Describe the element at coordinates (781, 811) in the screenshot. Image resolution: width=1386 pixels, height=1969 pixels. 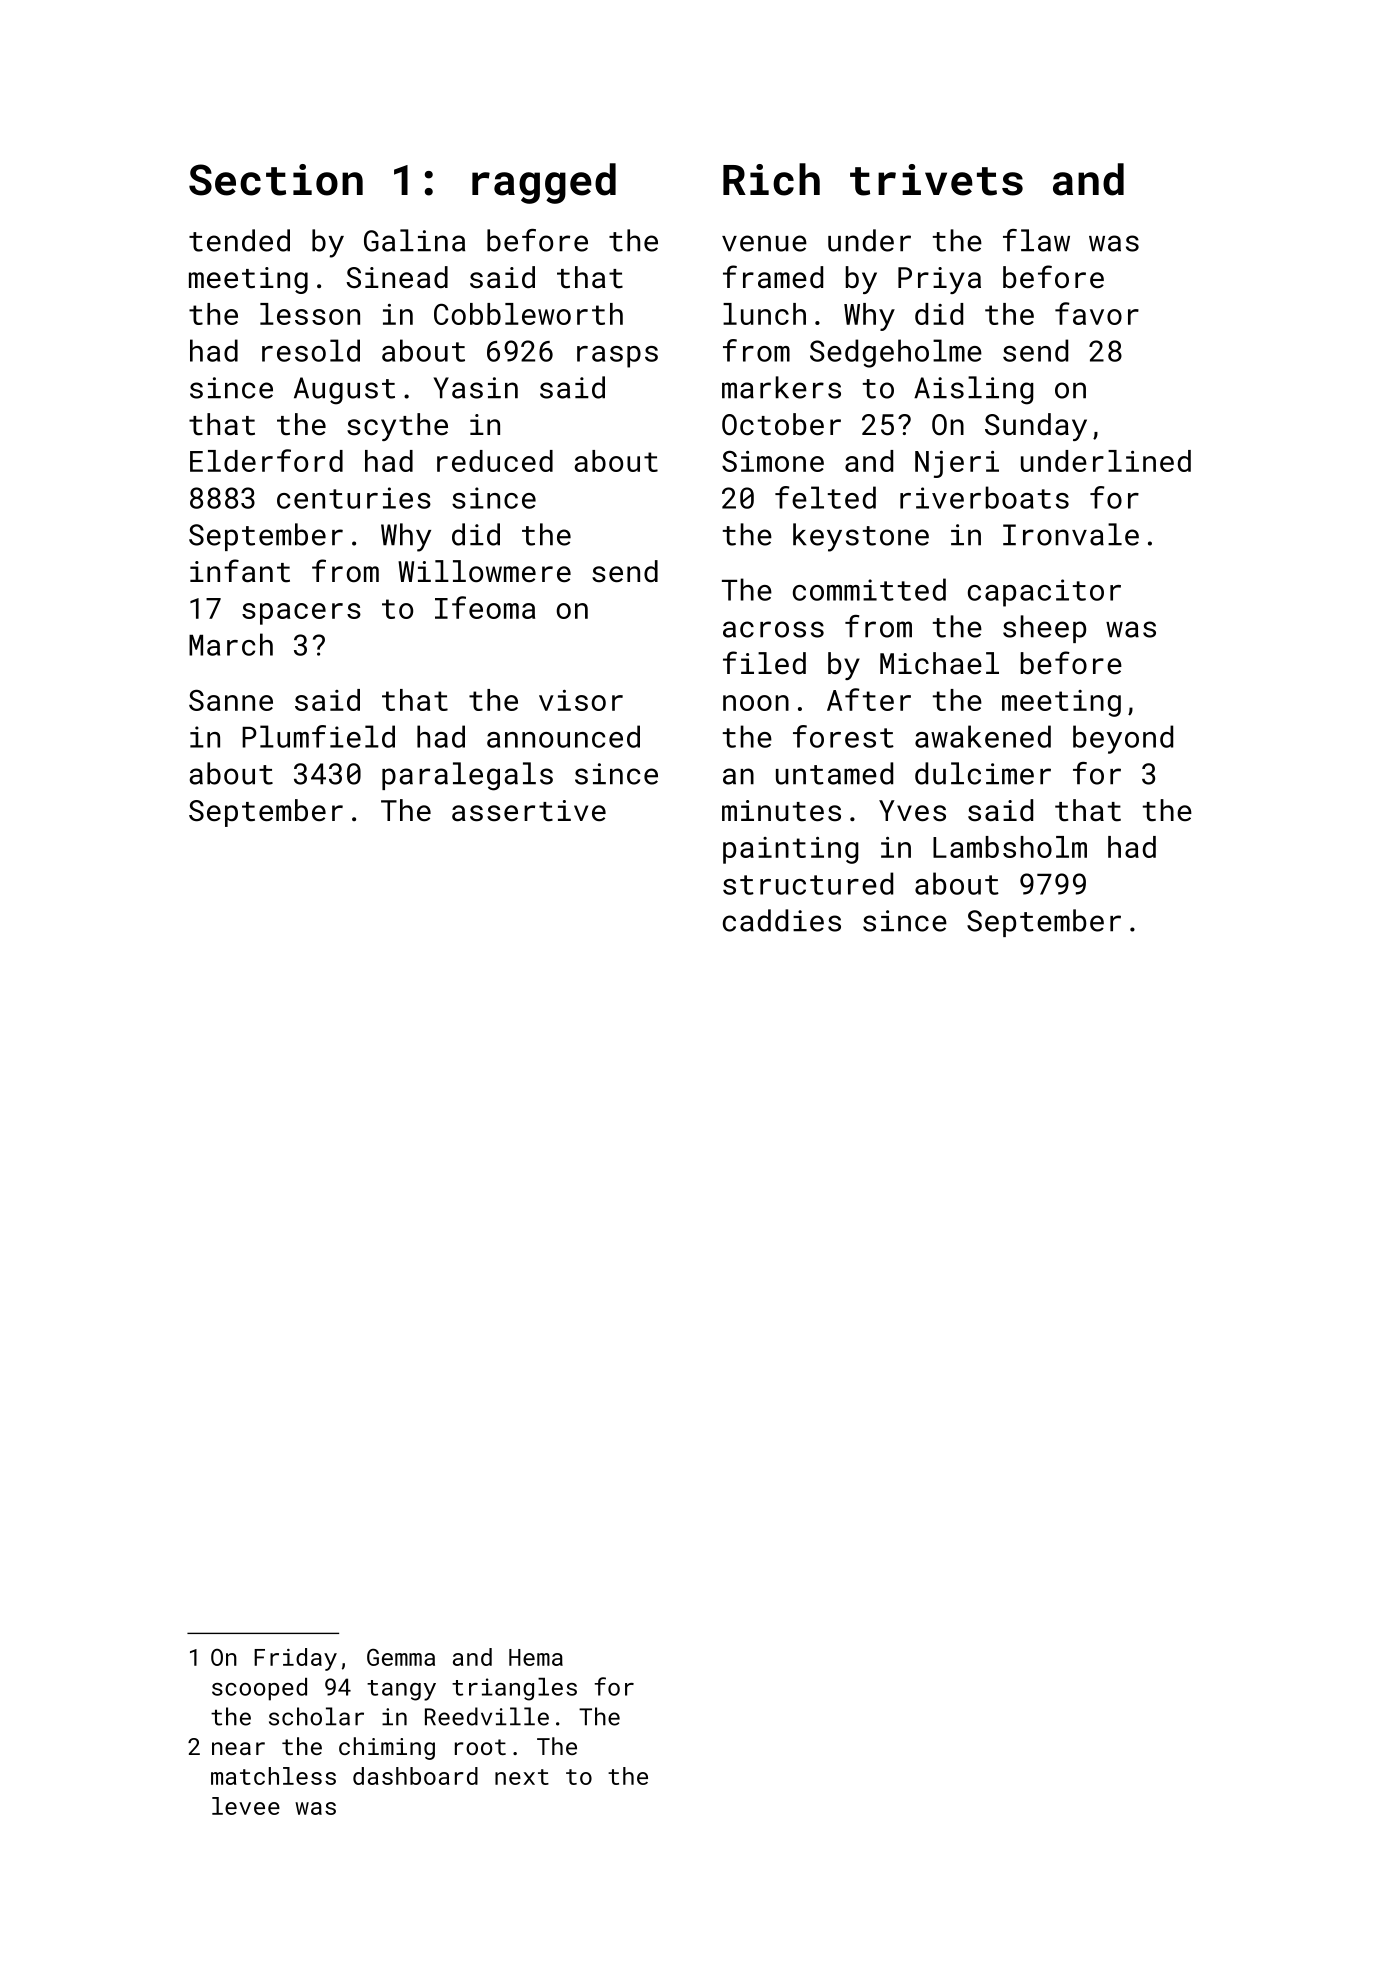
I see `minutes` at that location.
